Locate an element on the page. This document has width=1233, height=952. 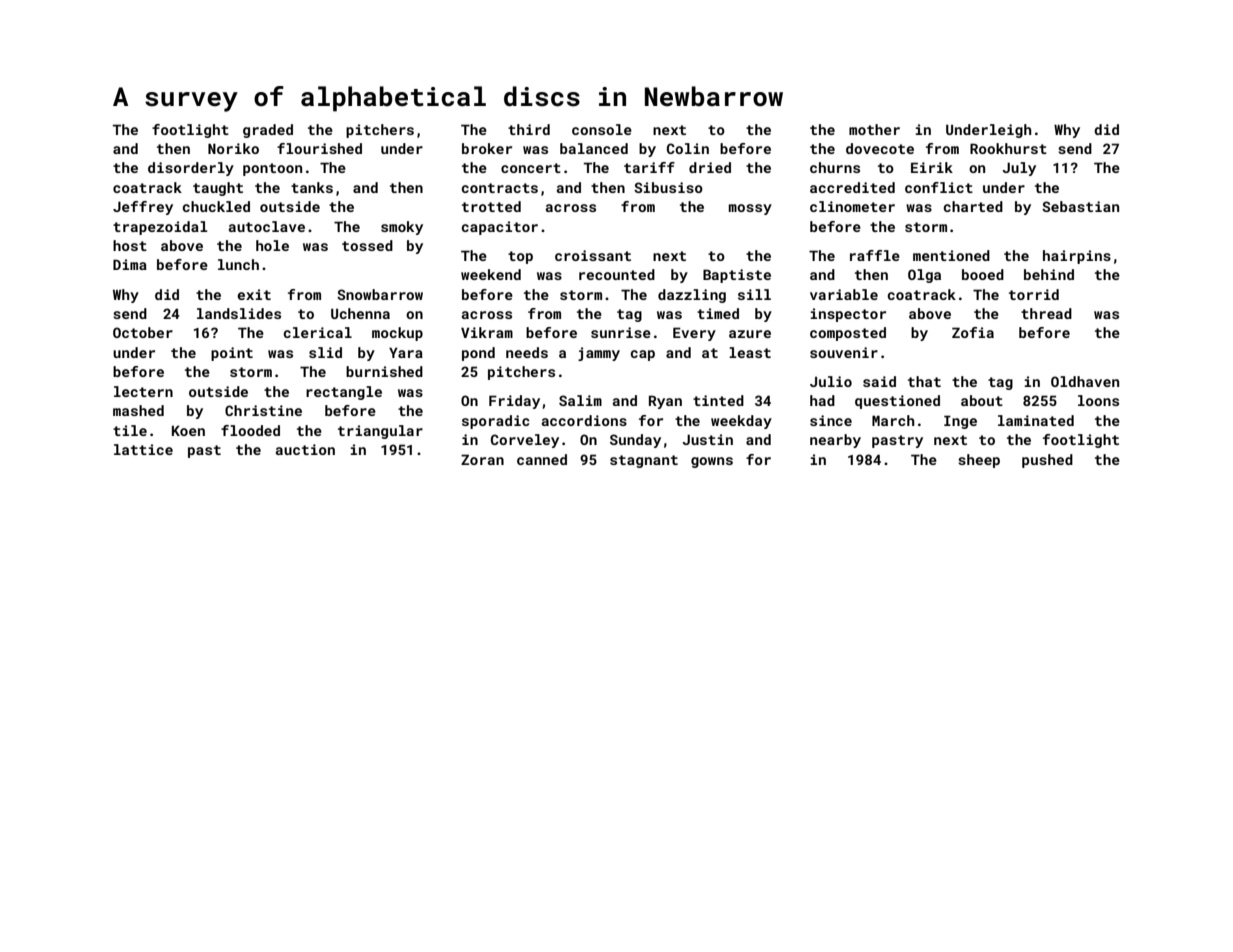
contracts is located at coordinates (499, 188).
